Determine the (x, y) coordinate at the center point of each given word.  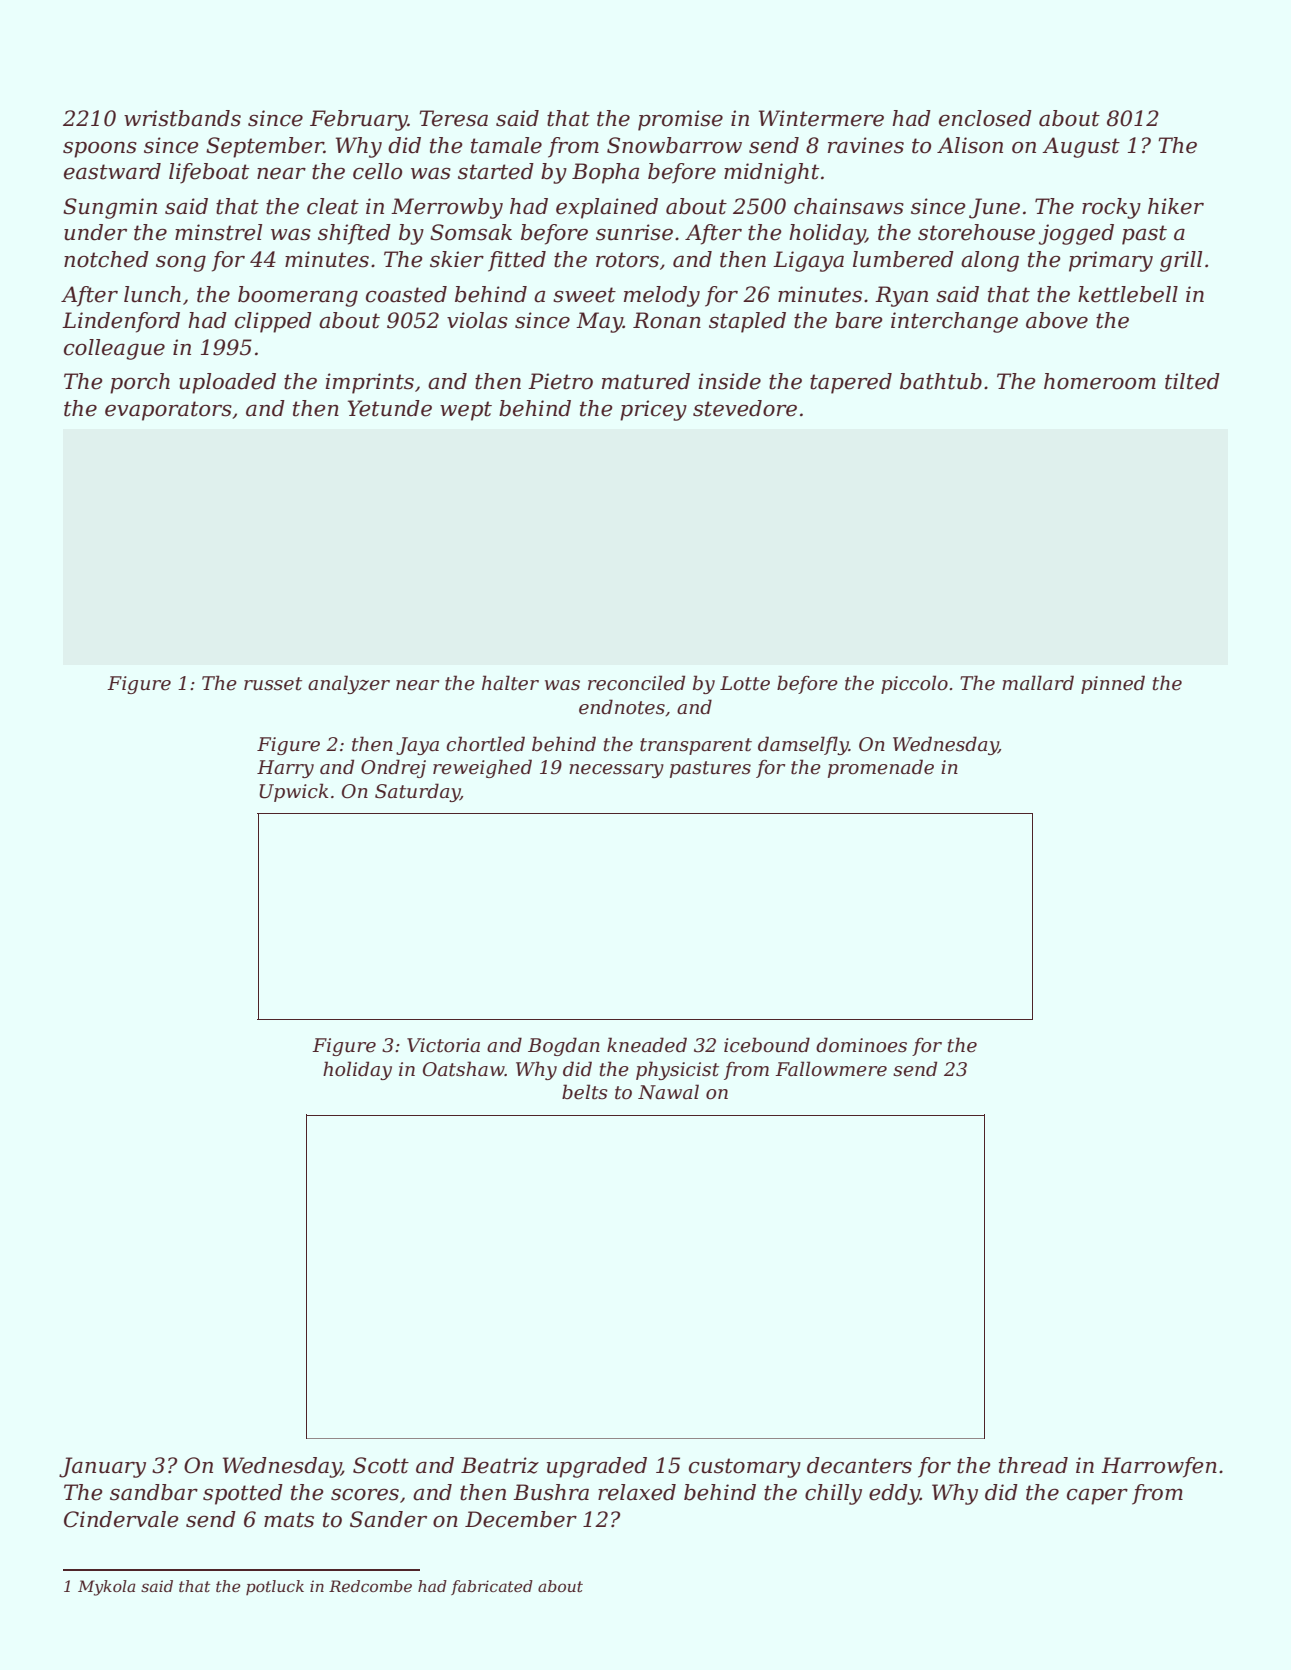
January (102, 1467)
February (359, 120)
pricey (653, 410)
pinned (1113, 684)
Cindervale (121, 1519)
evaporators (168, 411)
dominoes (861, 1045)
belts (585, 1092)
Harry (285, 769)
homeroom (1100, 381)
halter (510, 683)
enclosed (985, 118)
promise (680, 120)
